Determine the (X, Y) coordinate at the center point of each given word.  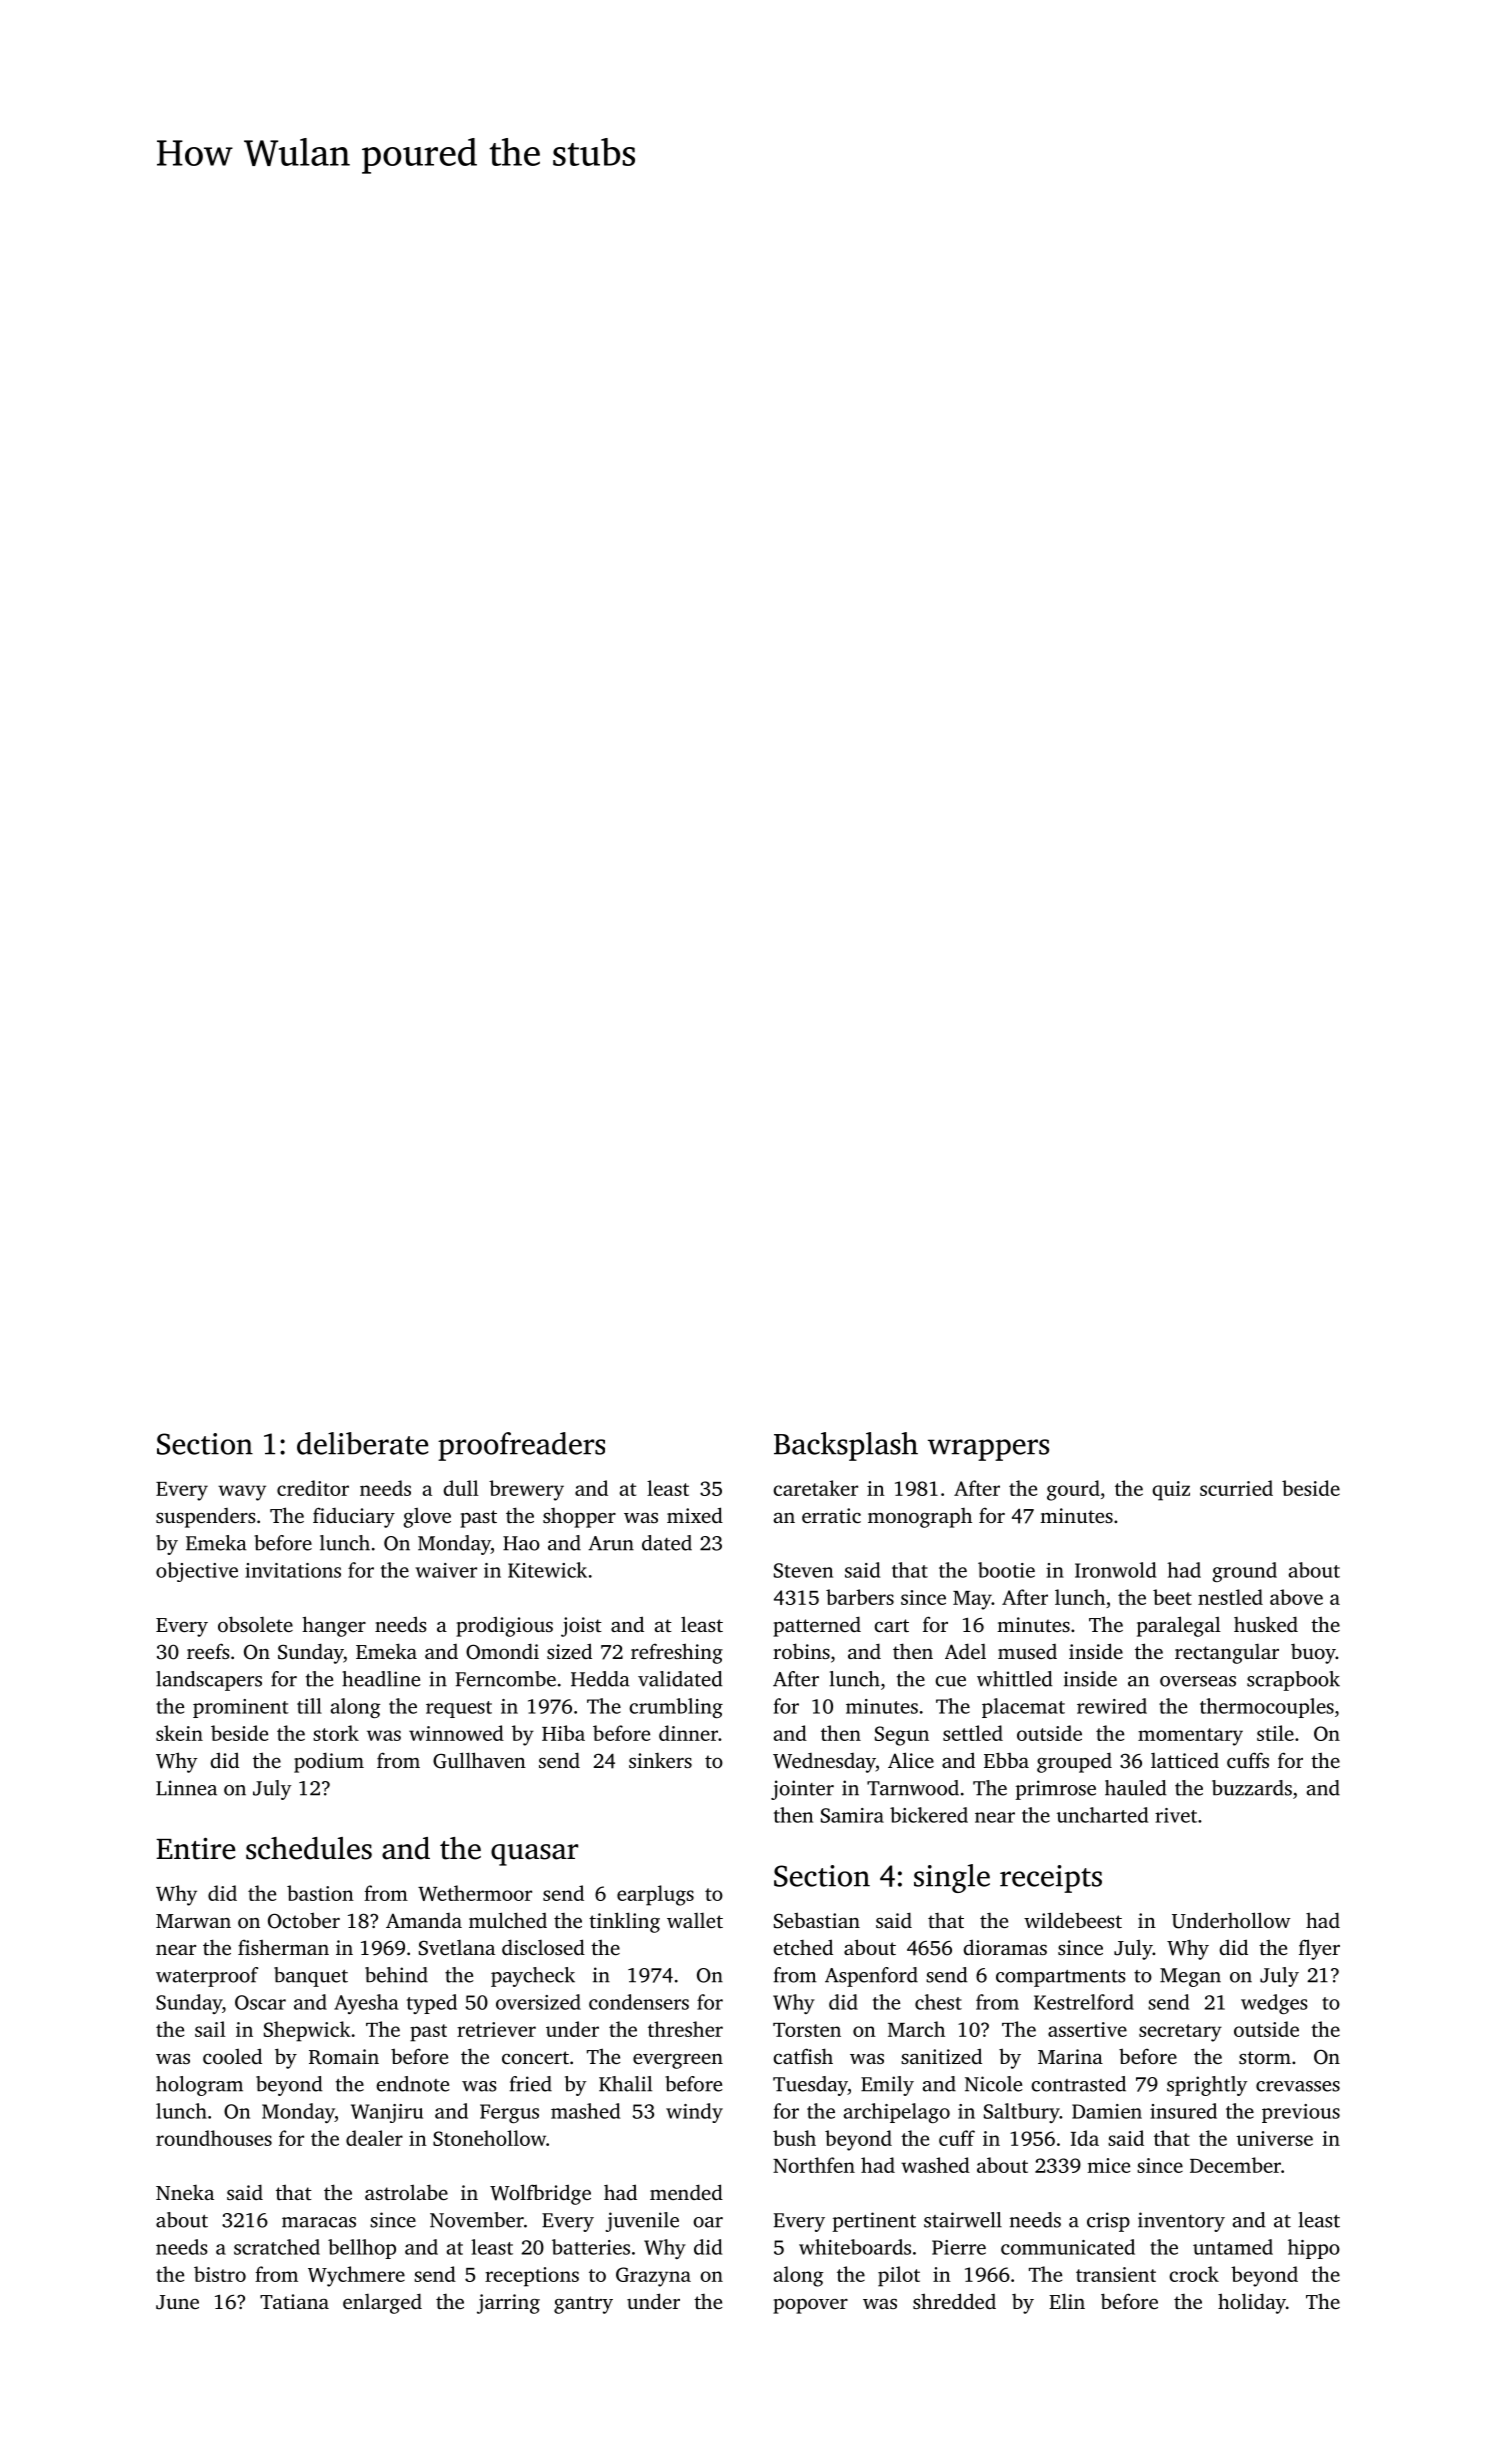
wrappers (988, 1450)
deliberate (362, 1443)
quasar (534, 1855)
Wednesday (824, 1763)
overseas (1198, 1681)
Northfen (814, 2165)
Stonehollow (489, 2138)
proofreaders (521, 1446)
